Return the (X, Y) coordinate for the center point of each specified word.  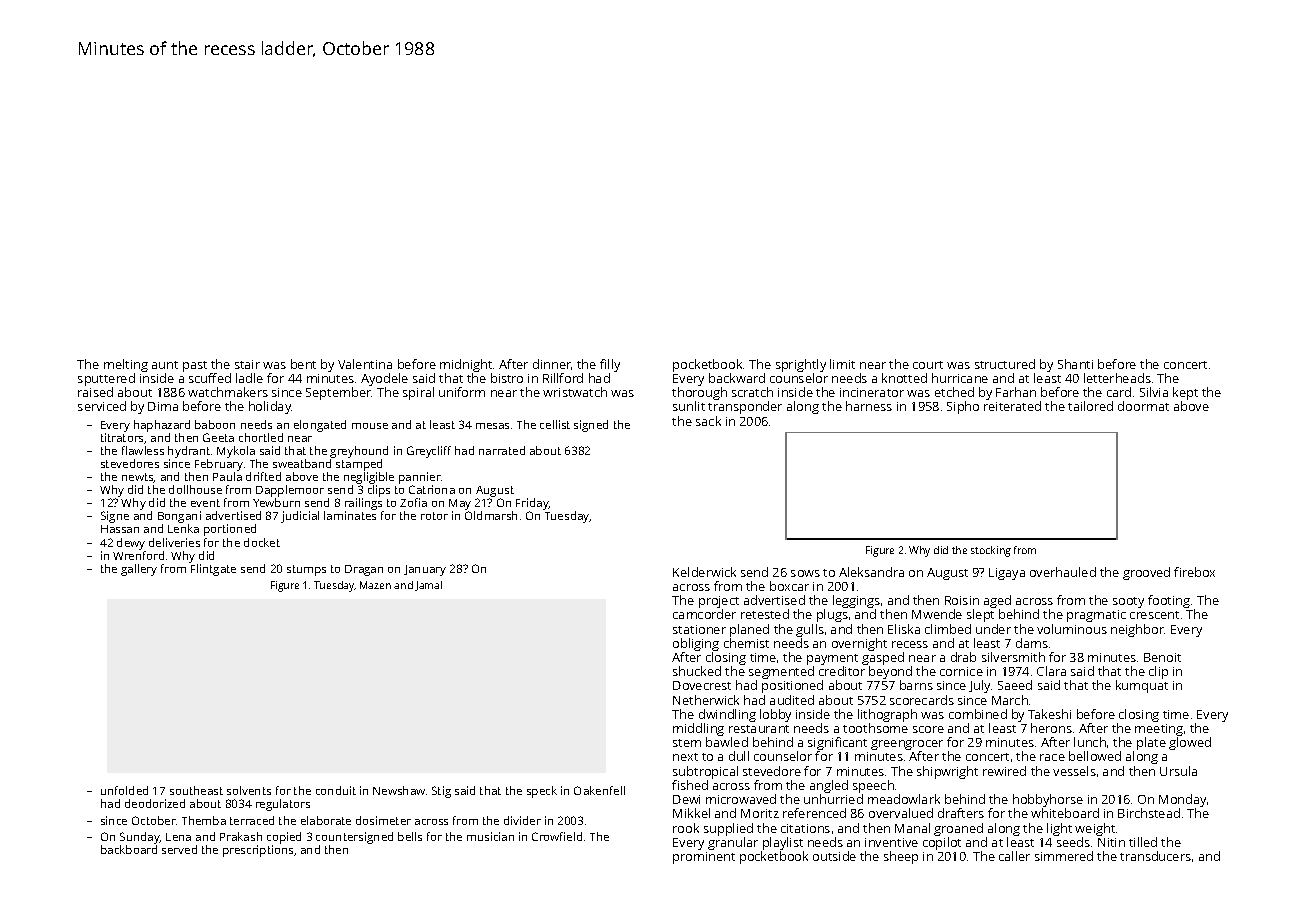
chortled (261, 437)
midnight (466, 365)
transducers (1155, 856)
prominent (704, 858)
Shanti (1075, 364)
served (179, 849)
